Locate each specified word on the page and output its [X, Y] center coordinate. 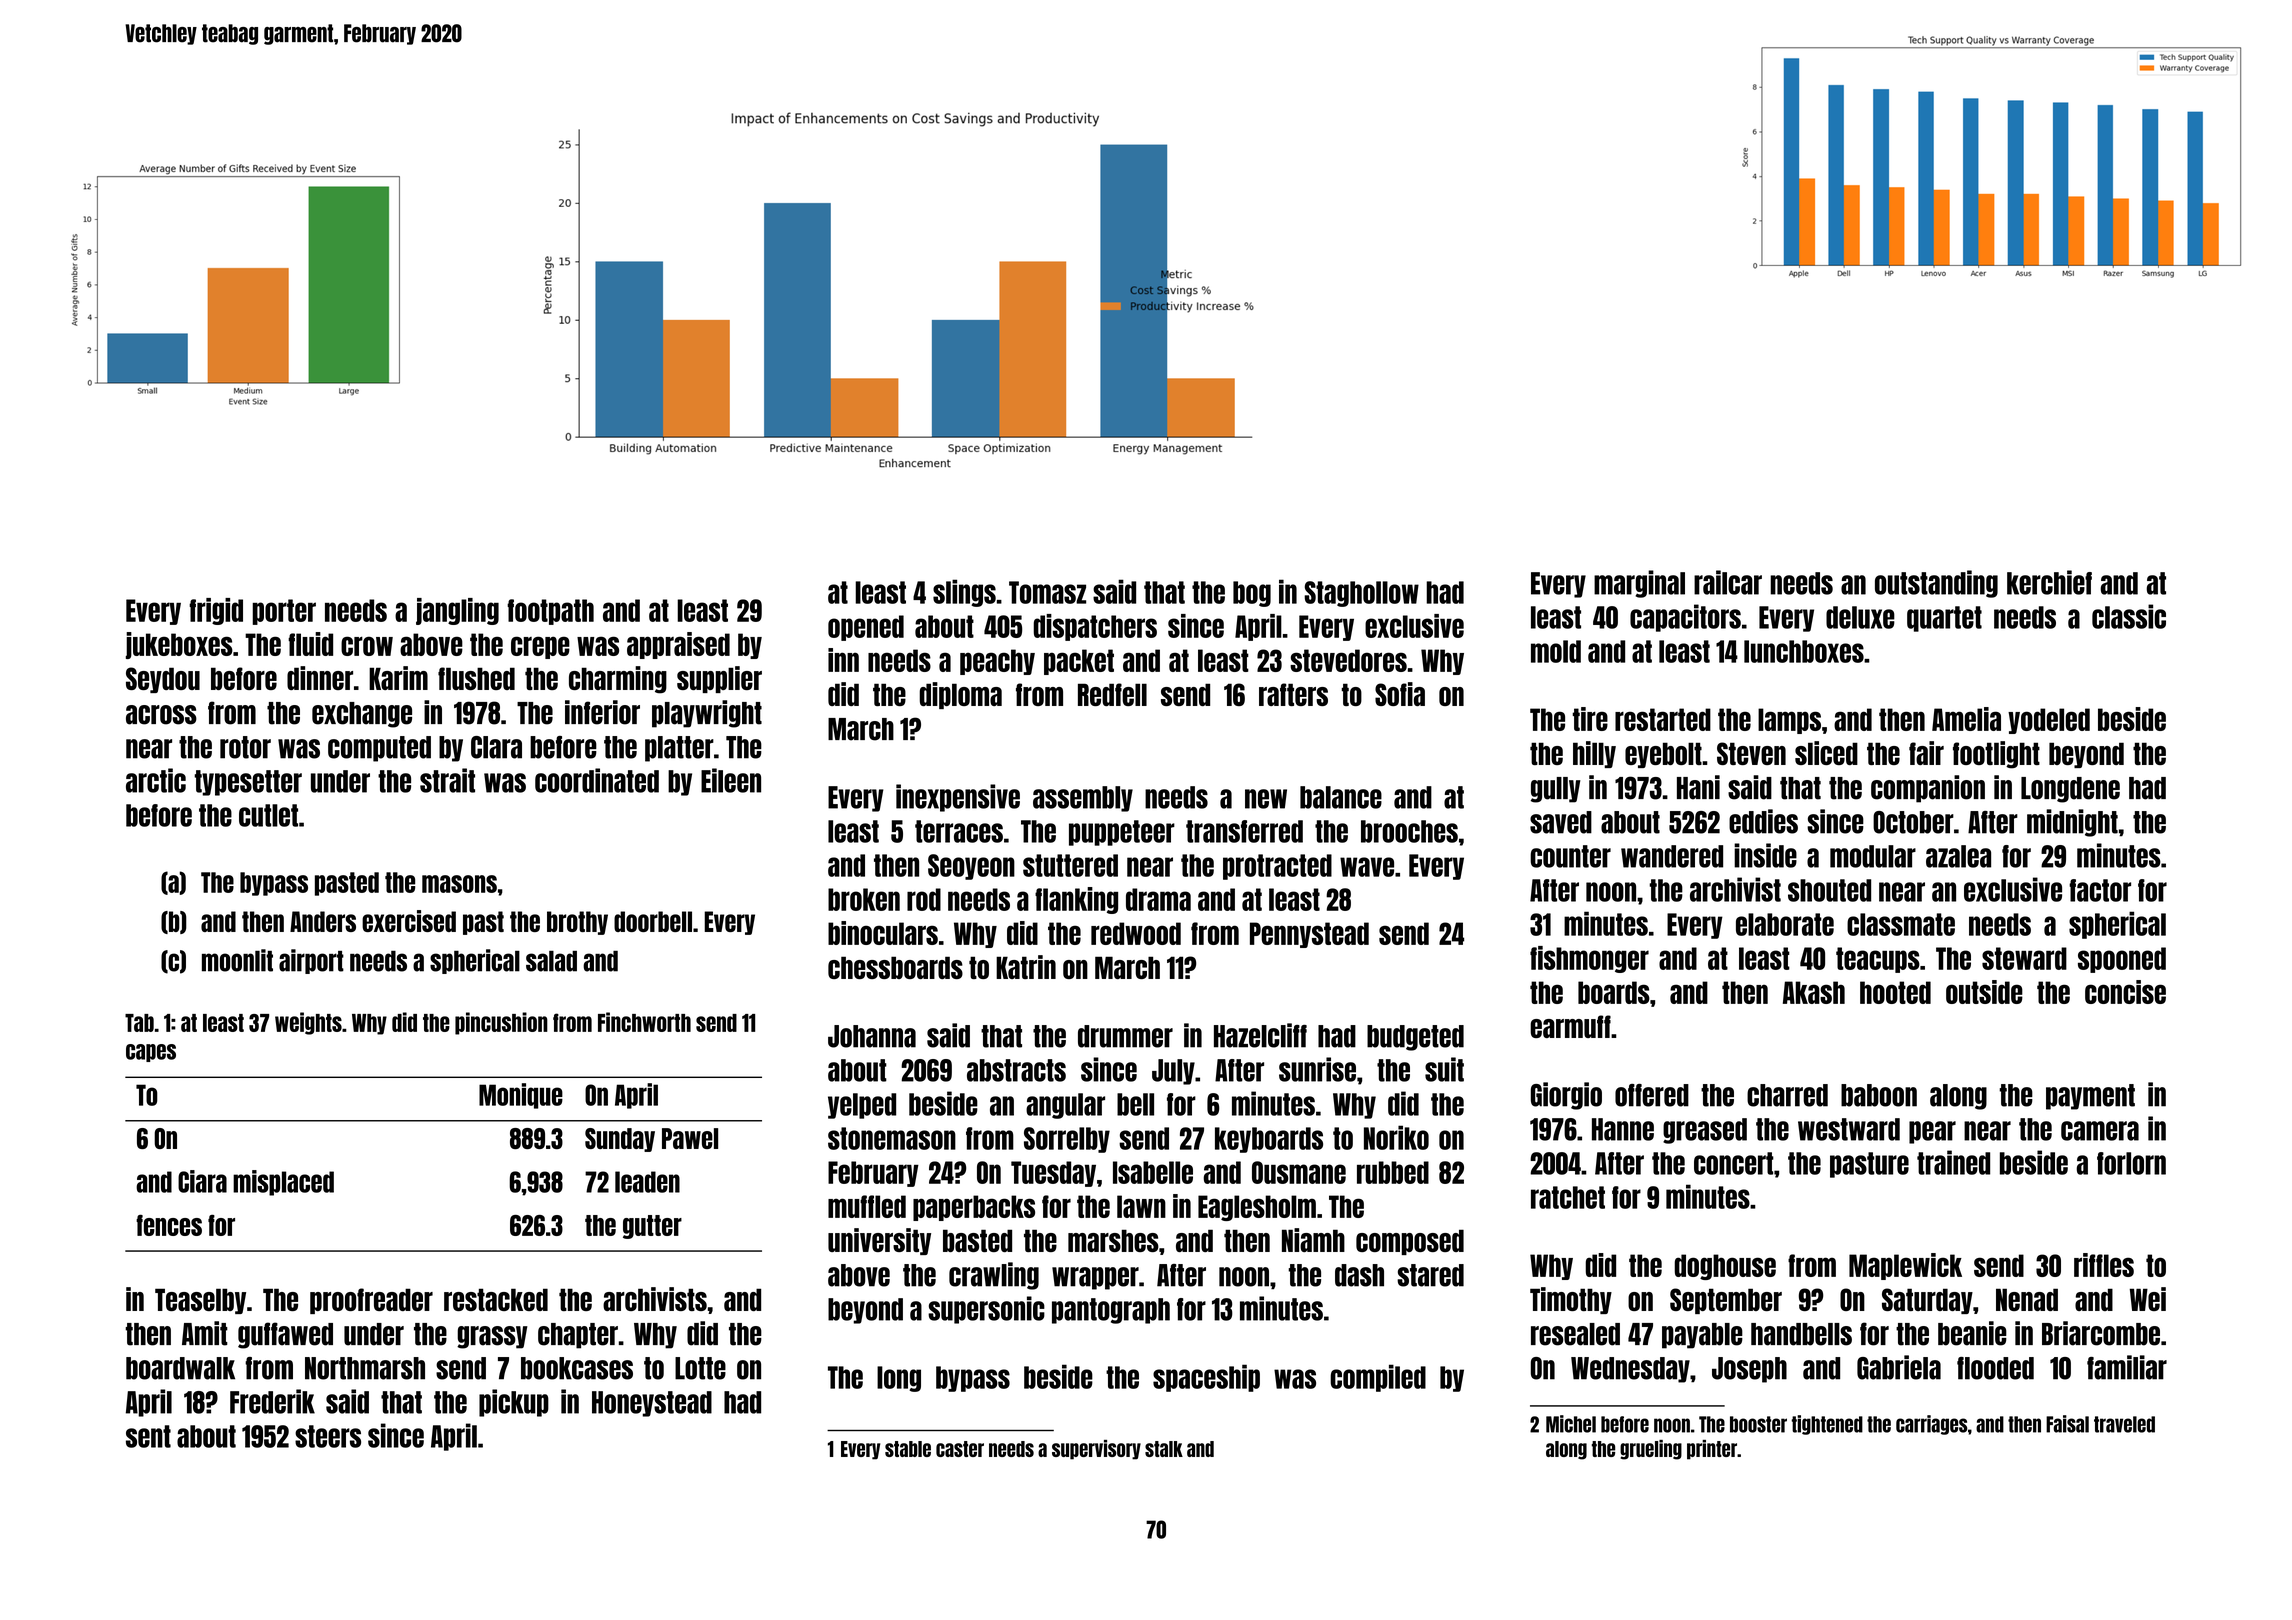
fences [169, 1225]
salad [551, 961]
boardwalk [180, 1368]
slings [964, 593]
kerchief [2049, 582]
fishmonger [1589, 959]
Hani [1698, 787]
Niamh [1313, 1240]
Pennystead [1309, 935]
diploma [960, 695]
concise [2125, 992]
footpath [550, 612]
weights [308, 1023]
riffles [2104, 1265]
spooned [2122, 960]
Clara [496, 747]
